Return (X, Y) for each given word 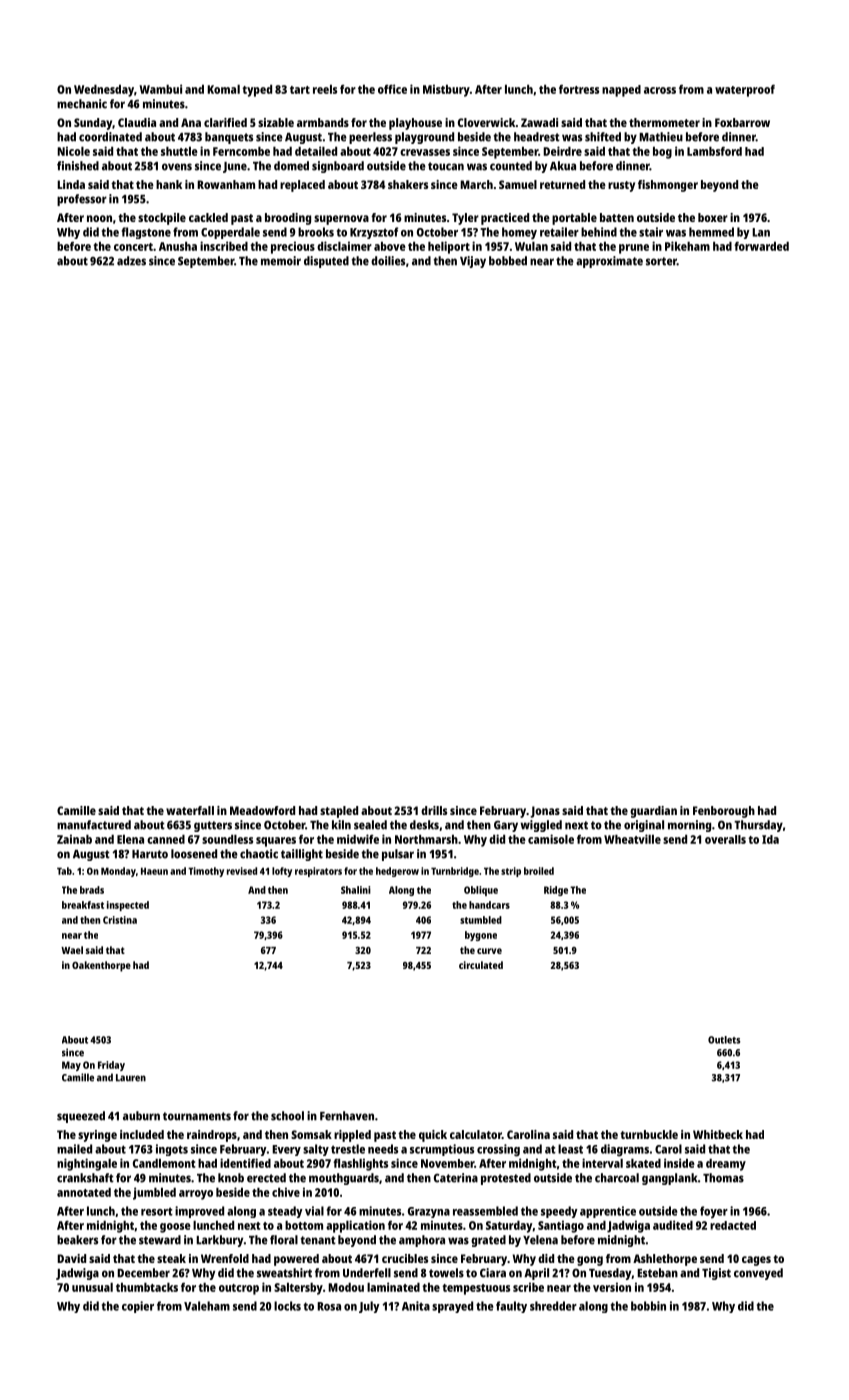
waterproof (745, 91)
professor (82, 200)
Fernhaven (347, 1116)
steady (285, 1212)
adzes (131, 261)
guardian (653, 812)
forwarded (761, 246)
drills (434, 810)
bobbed (508, 261)
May (71, 1066)
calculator (476, 1134)
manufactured (94, 825)
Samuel (518, 184)
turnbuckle (649, 1134)
